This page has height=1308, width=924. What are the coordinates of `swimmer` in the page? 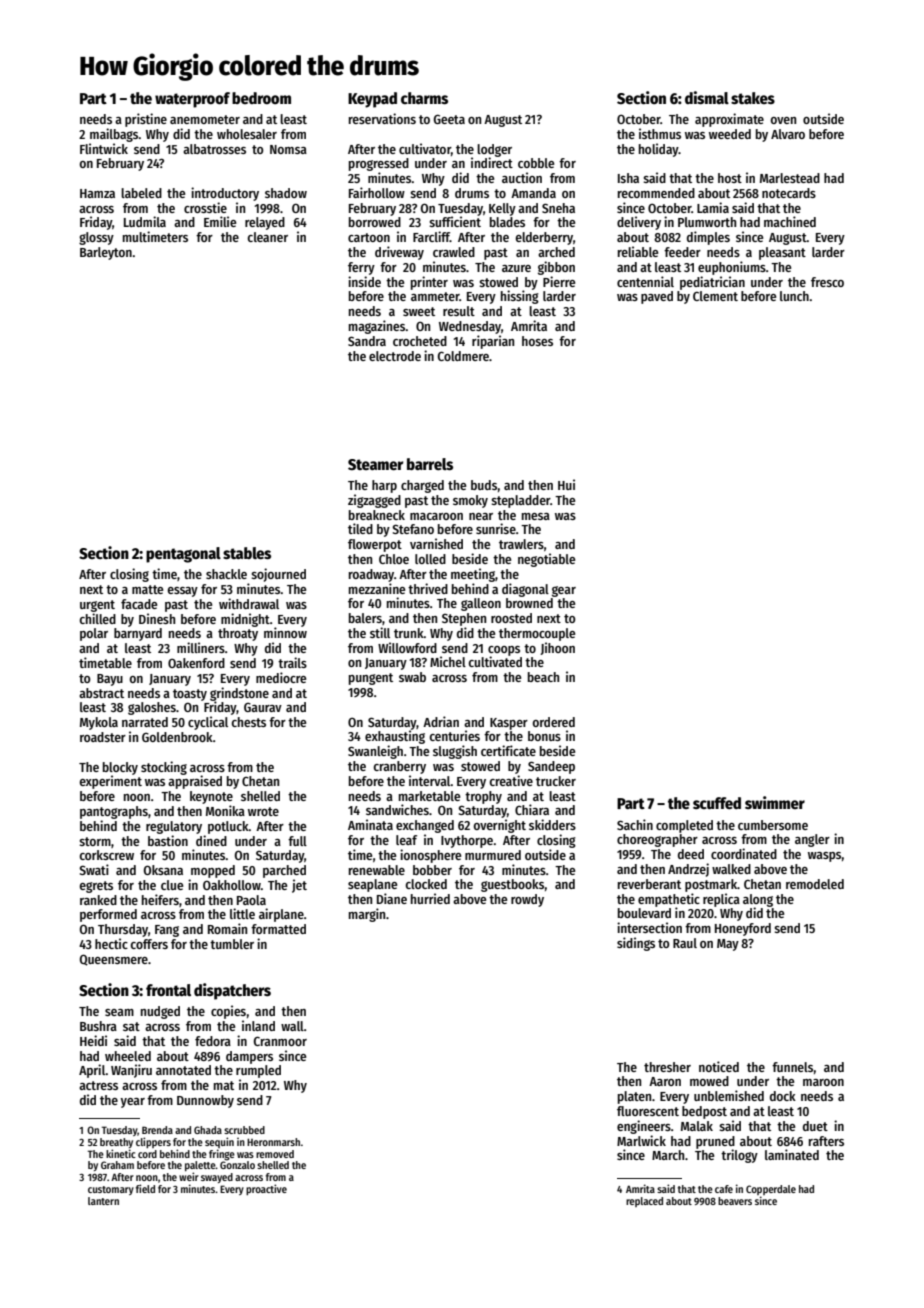 It's located at (775, 802).
